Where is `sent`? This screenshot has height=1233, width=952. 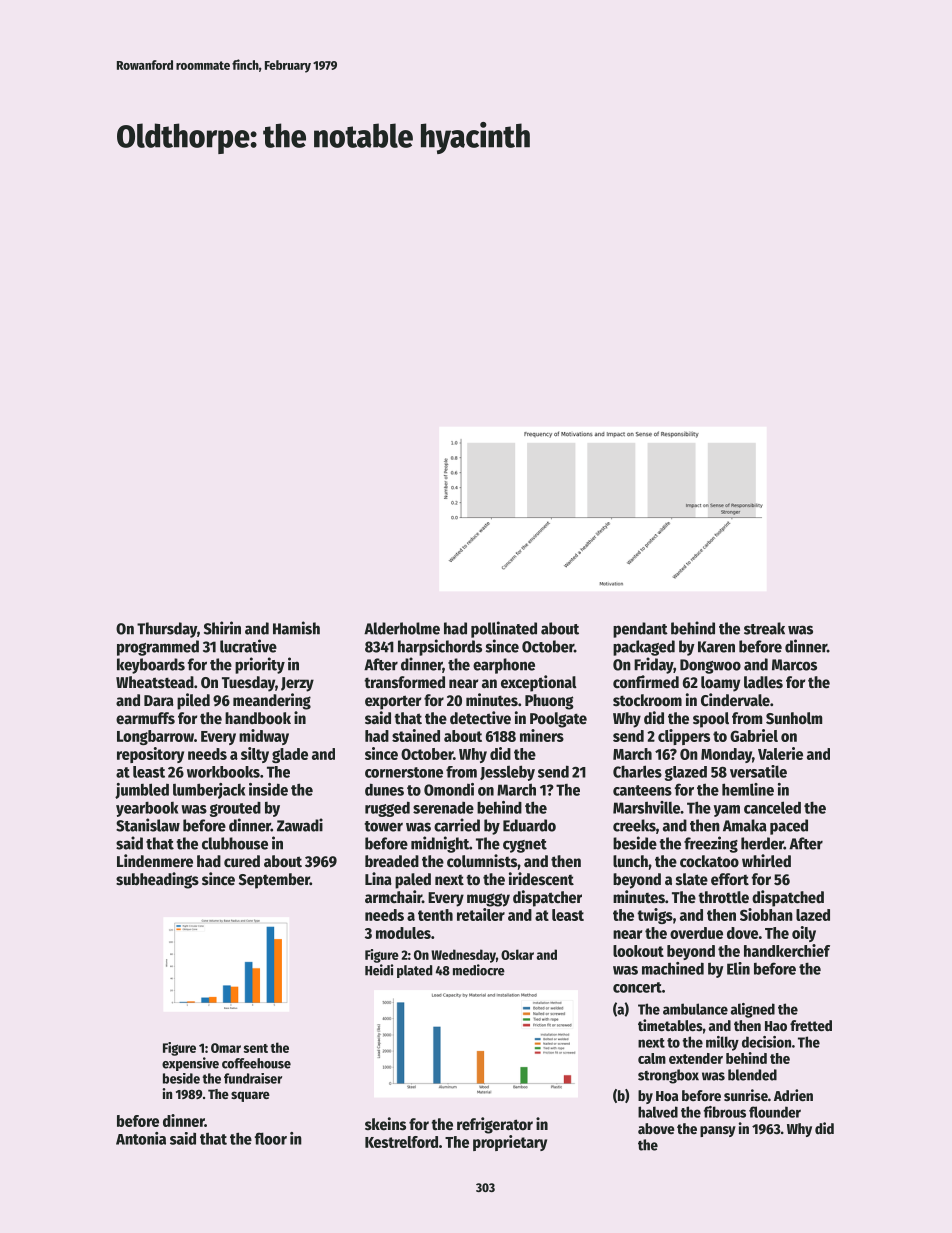 sent is located at coordinates (256, 1048).
